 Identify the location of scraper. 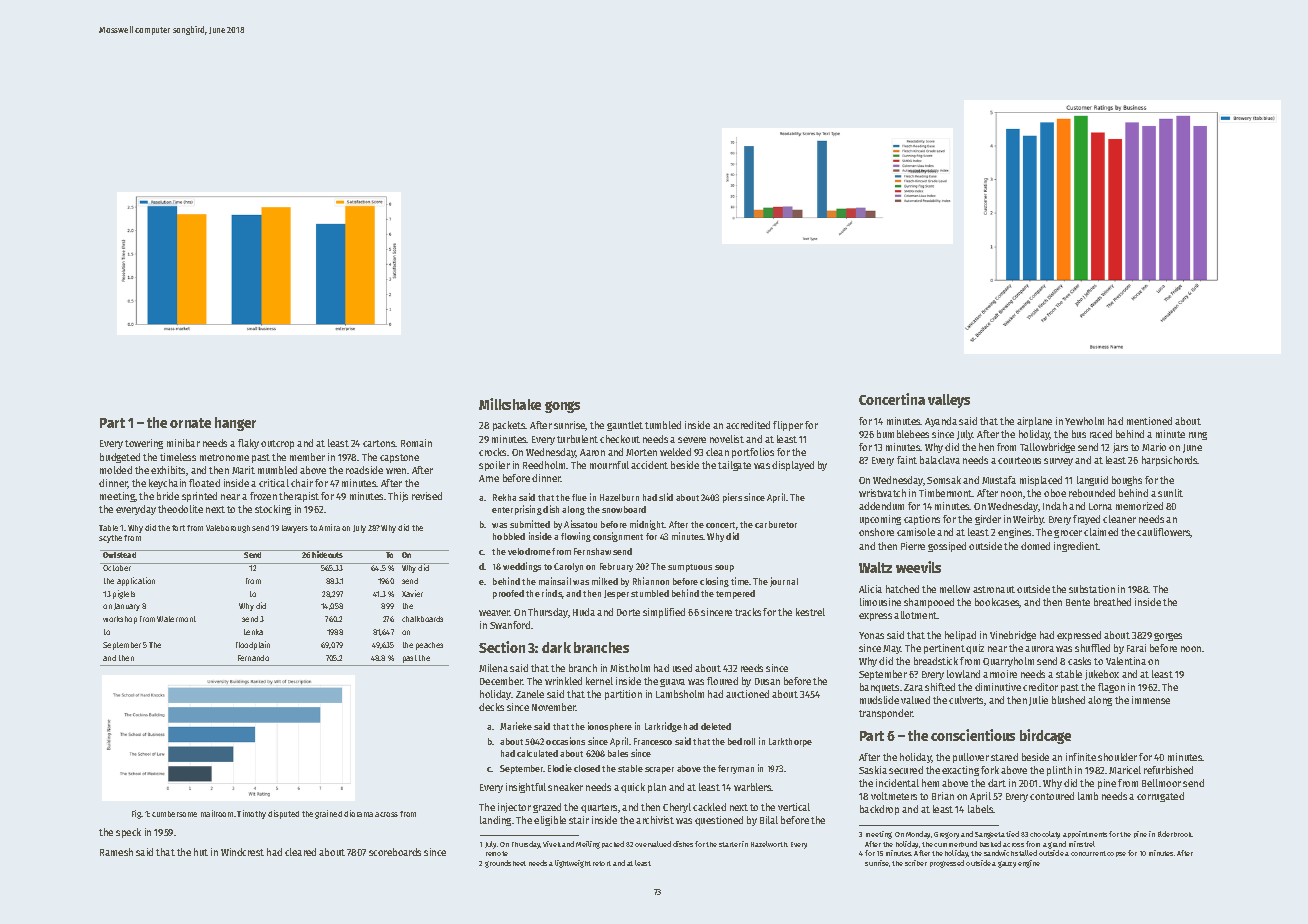
(659, 770).
